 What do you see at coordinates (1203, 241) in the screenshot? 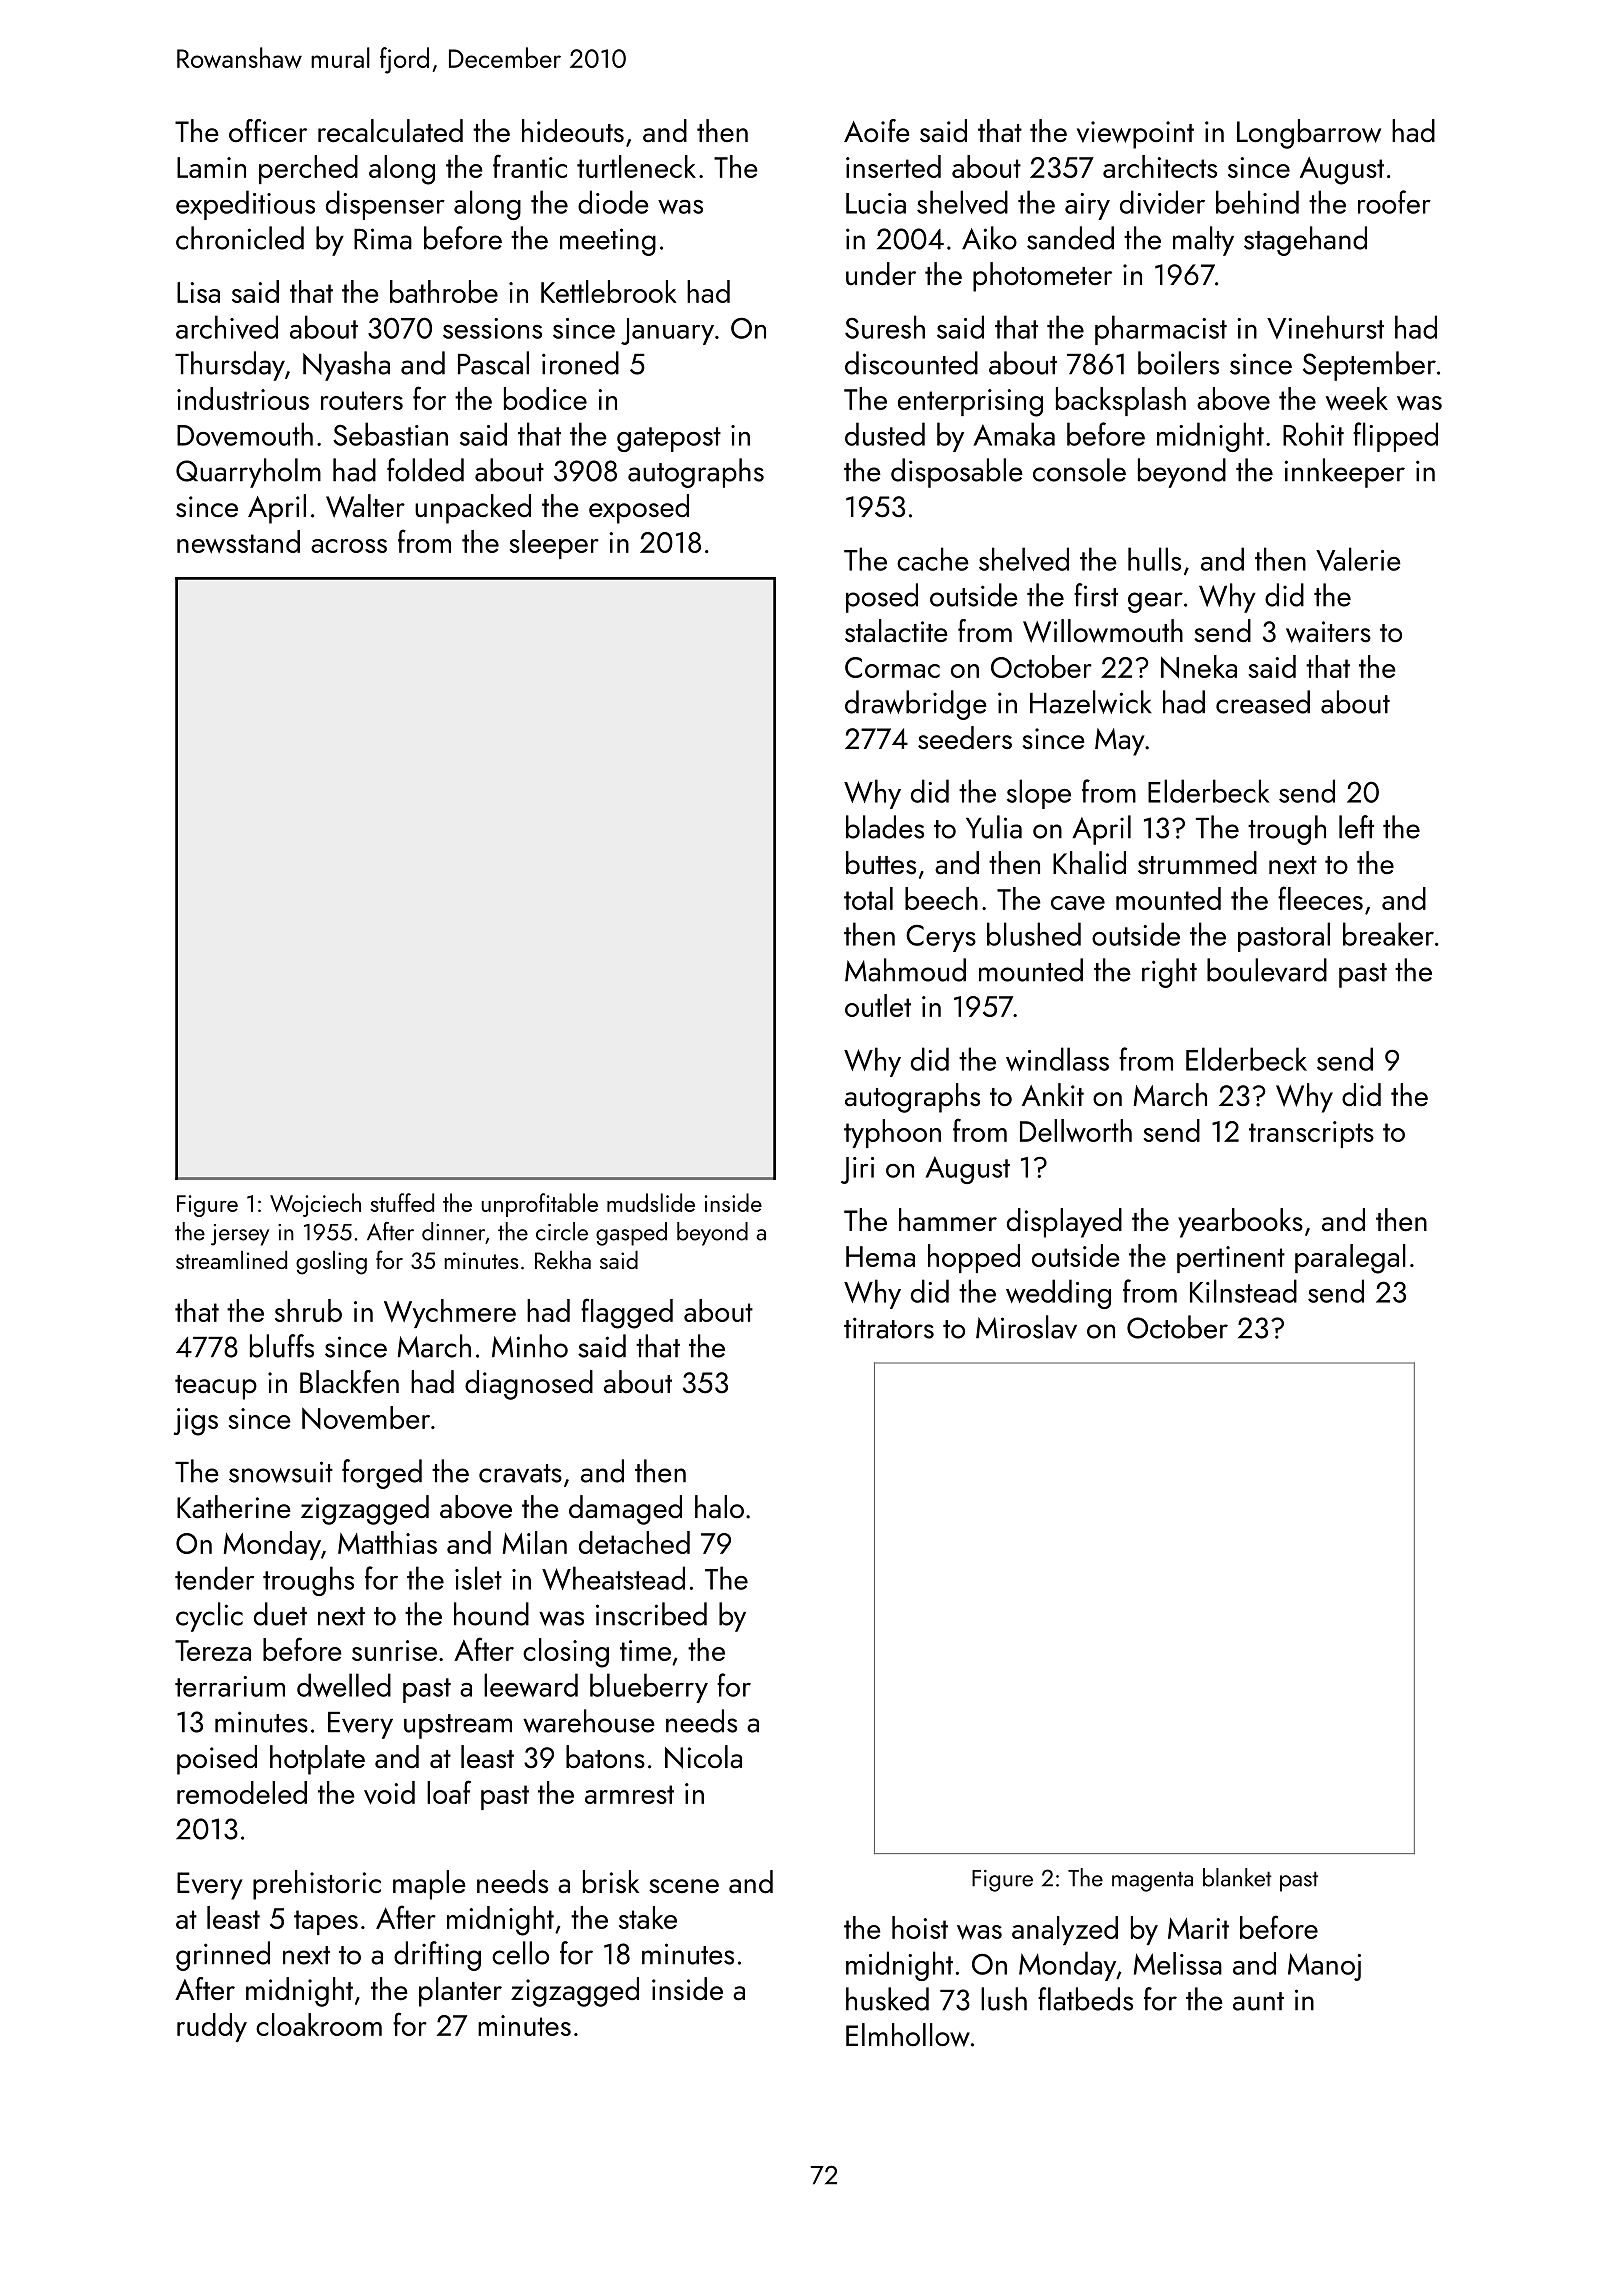
I see `malty` at bounding box center [1203, 241].
